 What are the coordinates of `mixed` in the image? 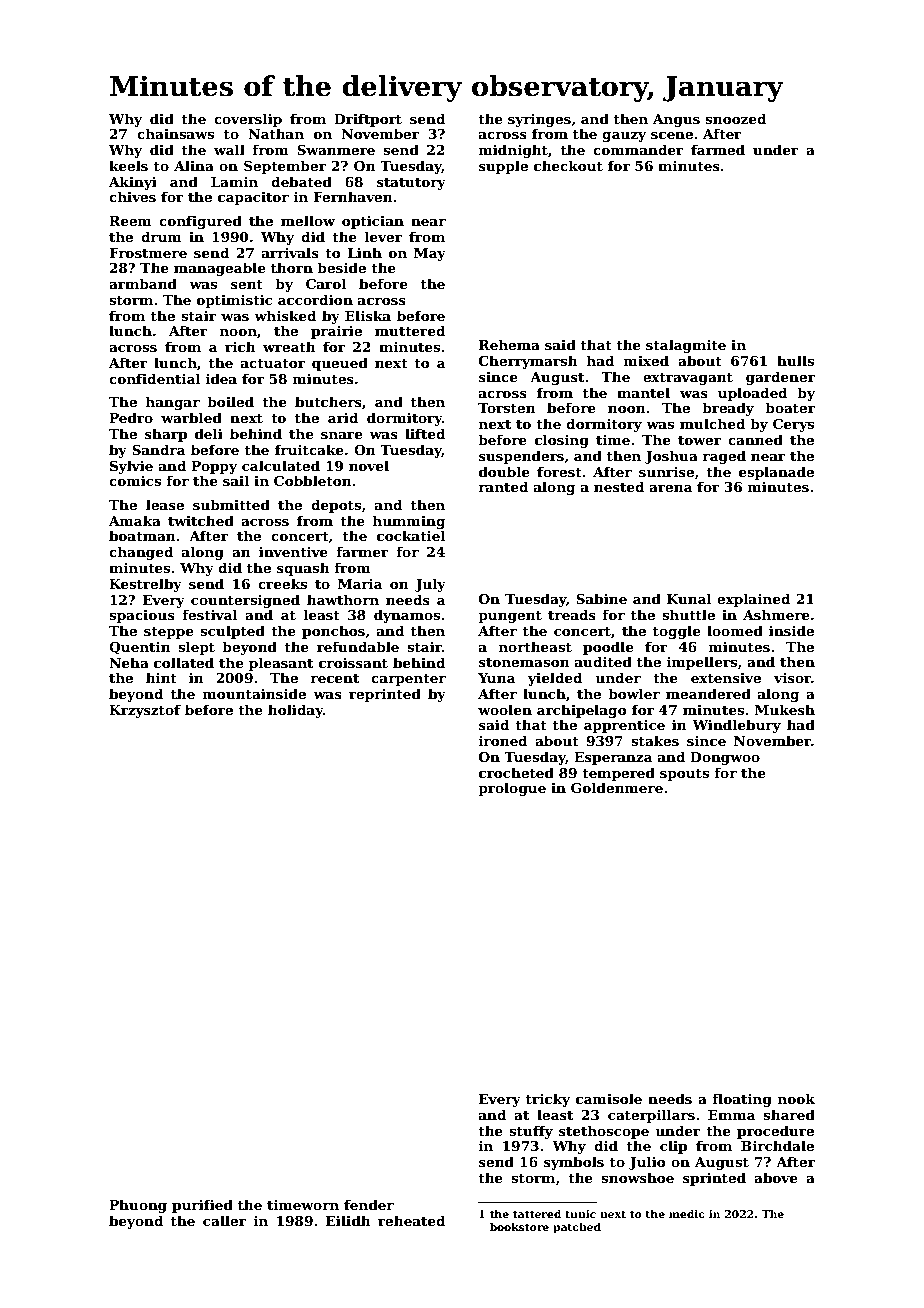 It's located at (646, 360).
